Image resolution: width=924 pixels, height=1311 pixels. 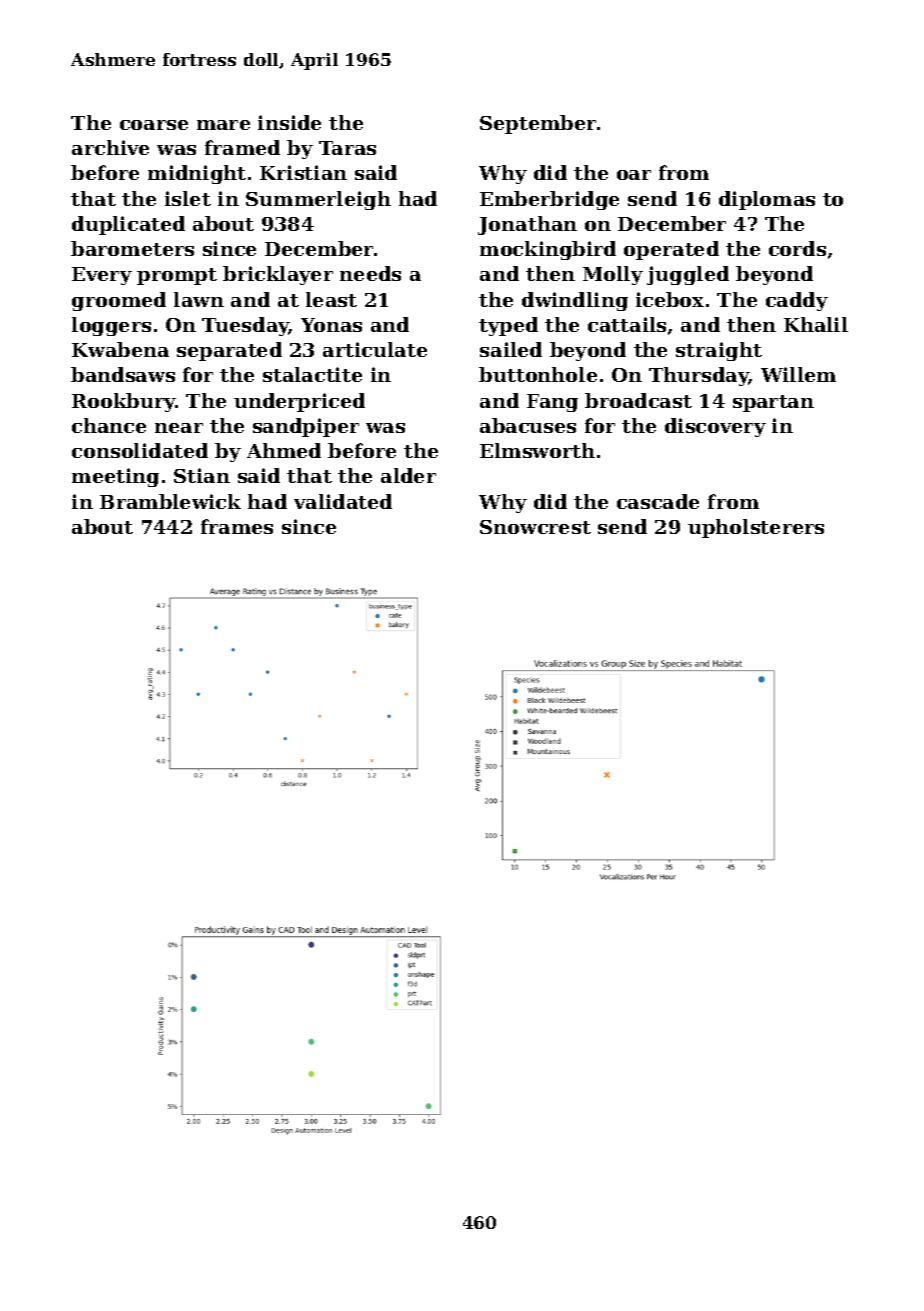 I want to click on diplomas, so click(x=767, y=200).
